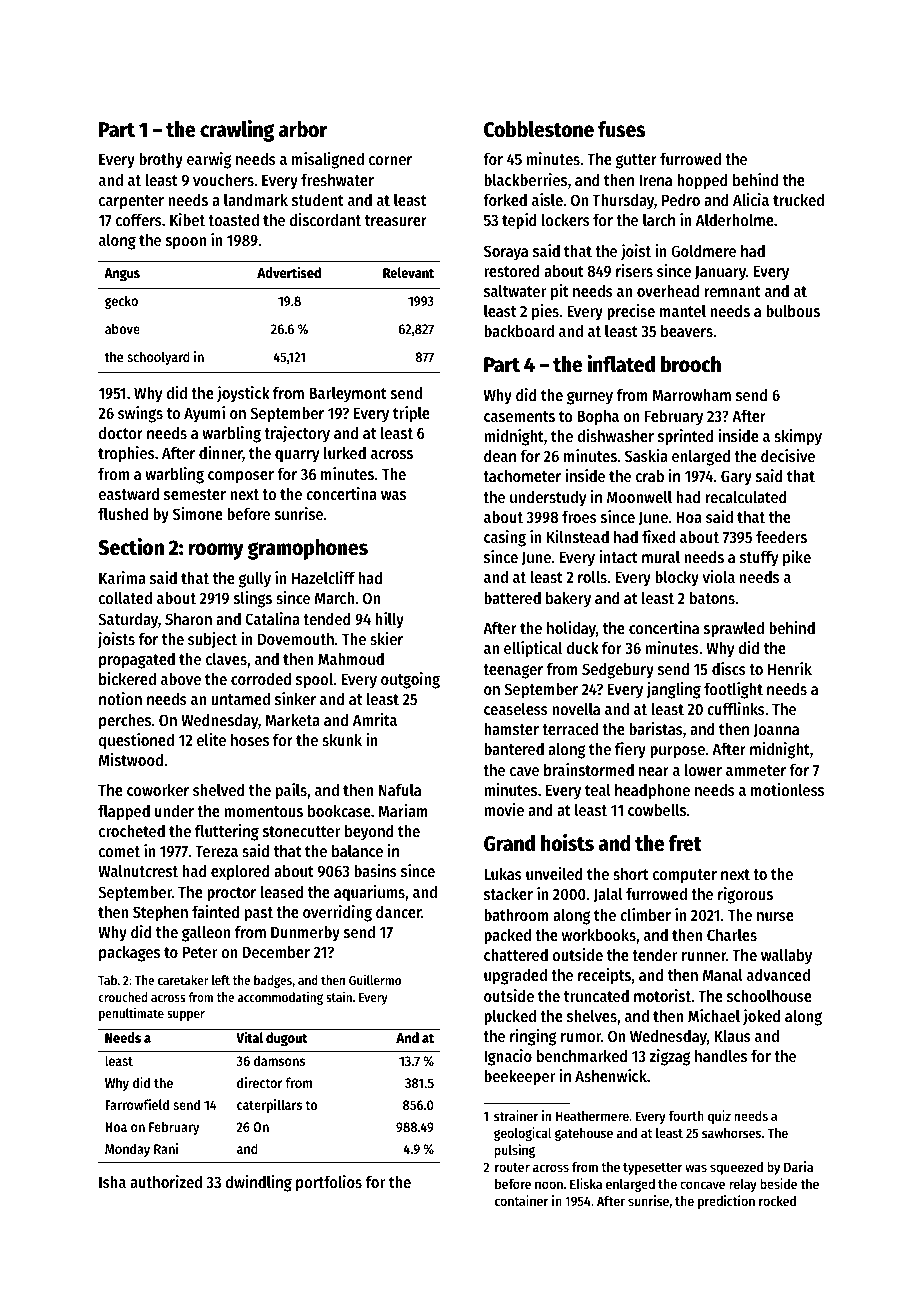  Describe the element at coordinates (522, 476) in the screenshot. I see `tachometer` at that location.
